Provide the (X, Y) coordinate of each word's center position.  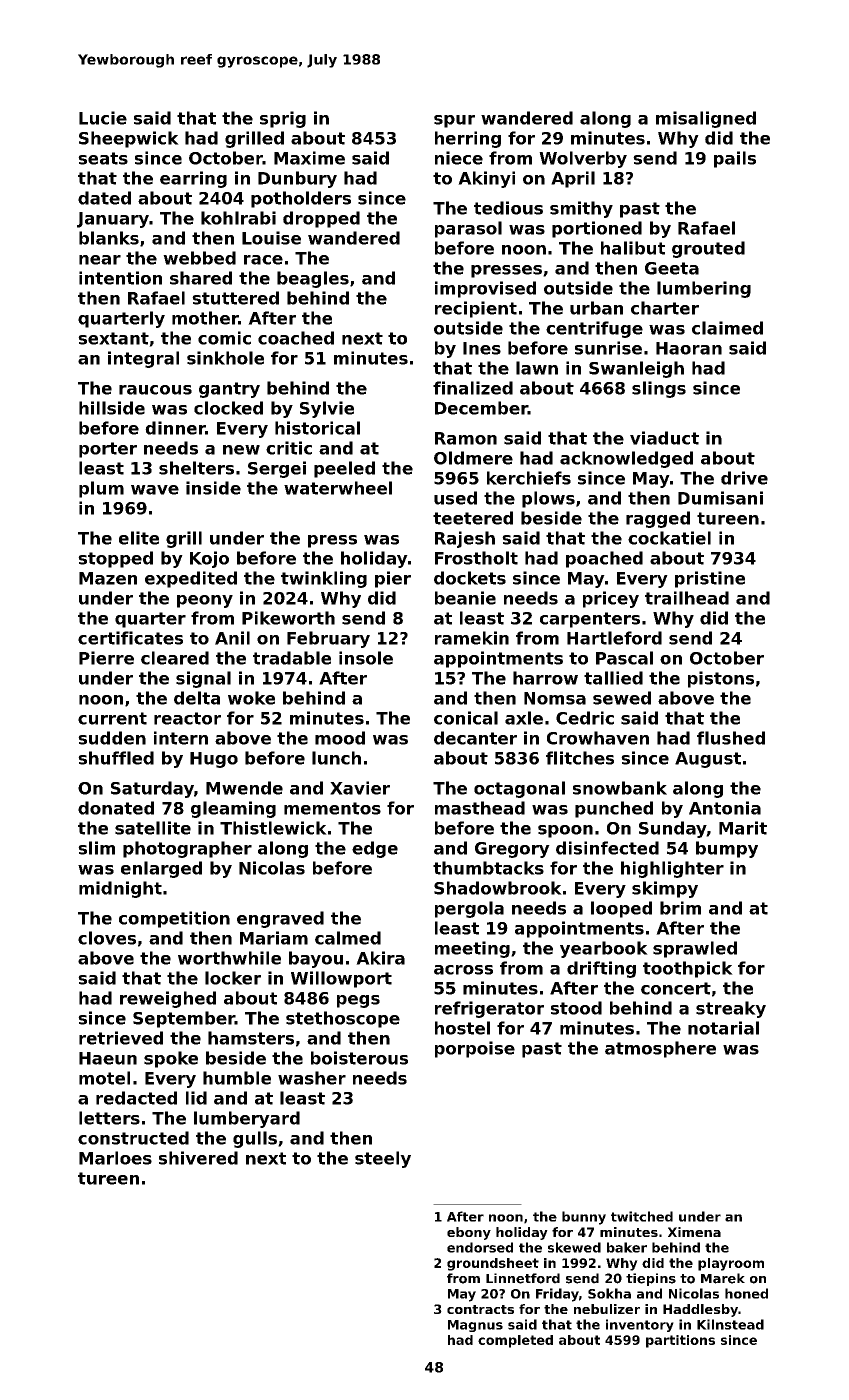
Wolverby (583, 159)
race (263, 260)
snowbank (620, 788)
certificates (130, 638)
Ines (482, 348)
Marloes (115, 1158)
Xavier (360, 788)
